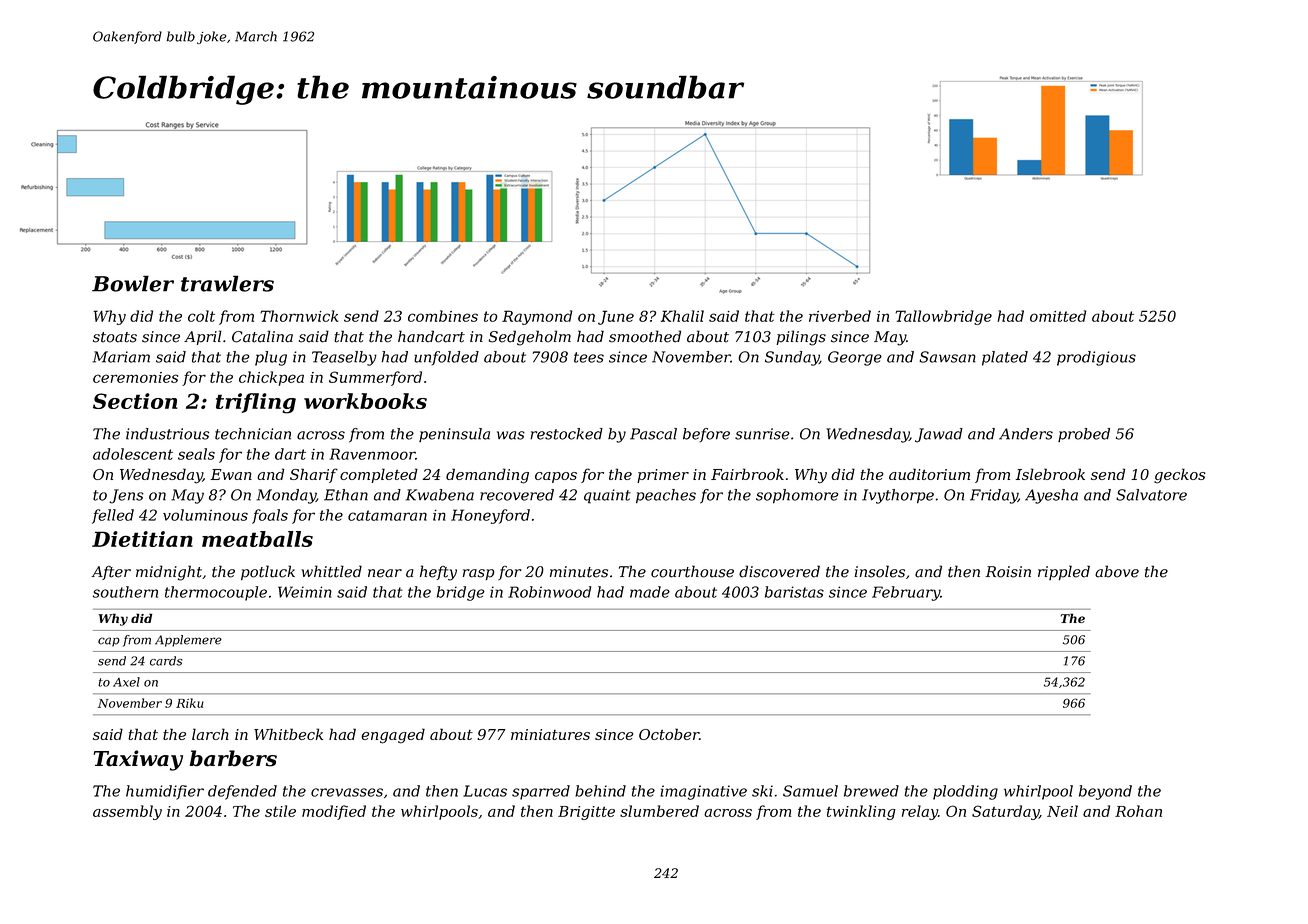 Image resolution: width=1308 pixels, height=924 pixels. Describe the element at coordinates (855, 358) in the document. I see `George` at that location.
